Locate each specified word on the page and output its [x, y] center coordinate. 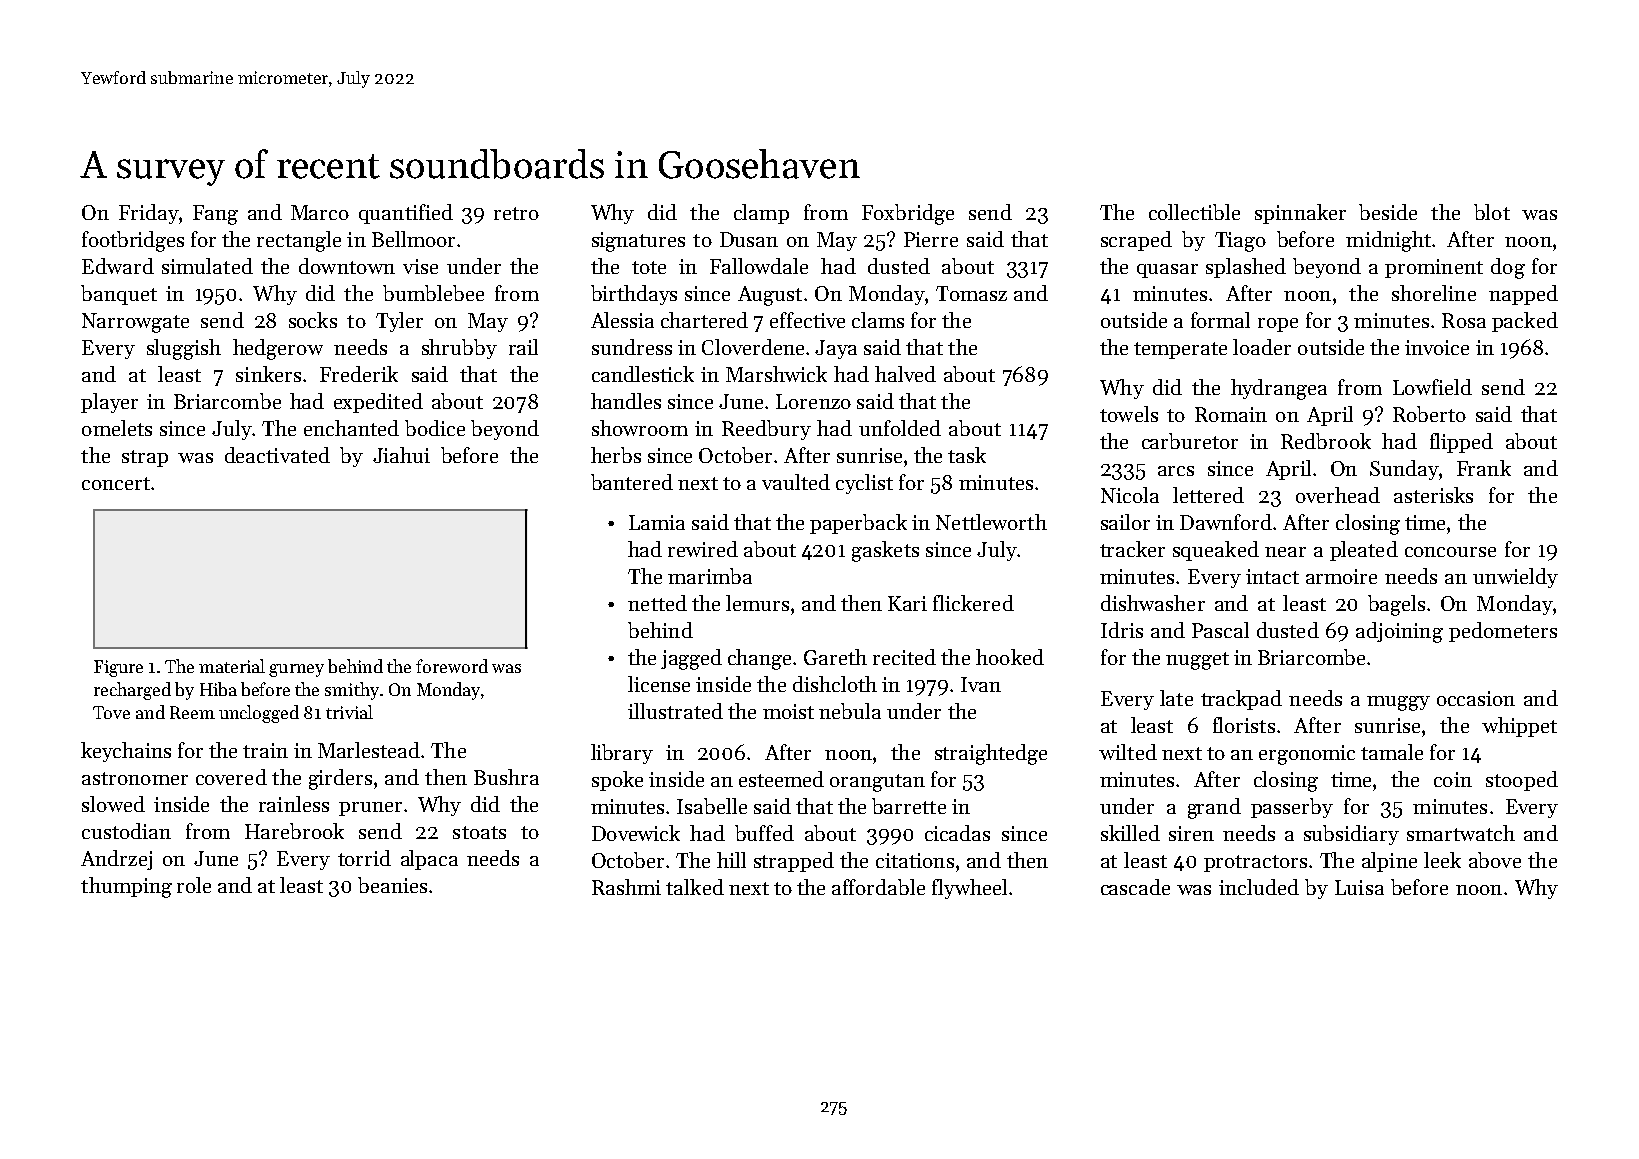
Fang [215, 215]
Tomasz [971, 293]
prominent [1434, 268]
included [1259, 887]
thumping [126, 887]
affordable [878, 887]
